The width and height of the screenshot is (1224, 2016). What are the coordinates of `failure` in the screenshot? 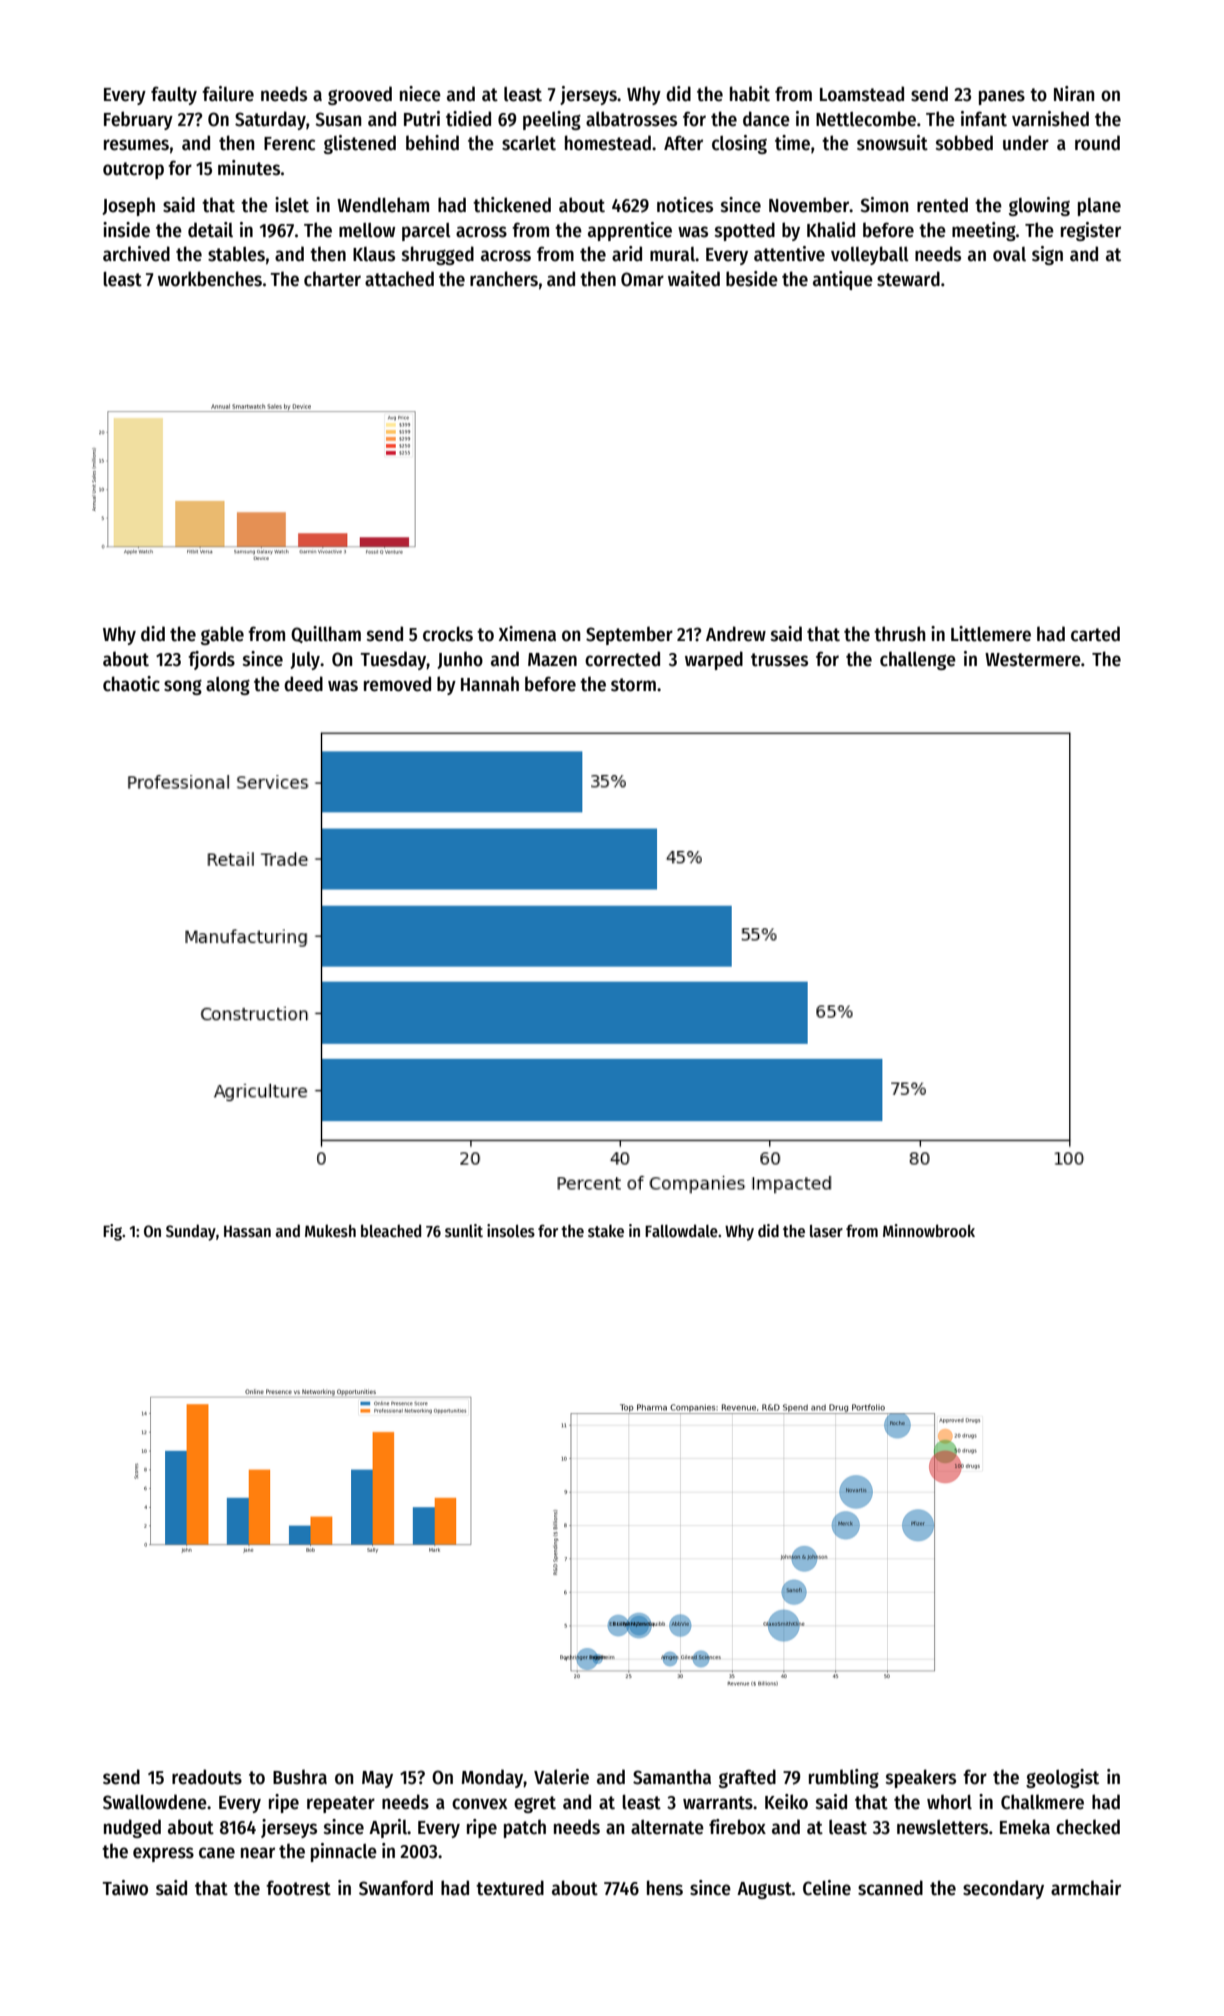 It's located at (228, 94).
